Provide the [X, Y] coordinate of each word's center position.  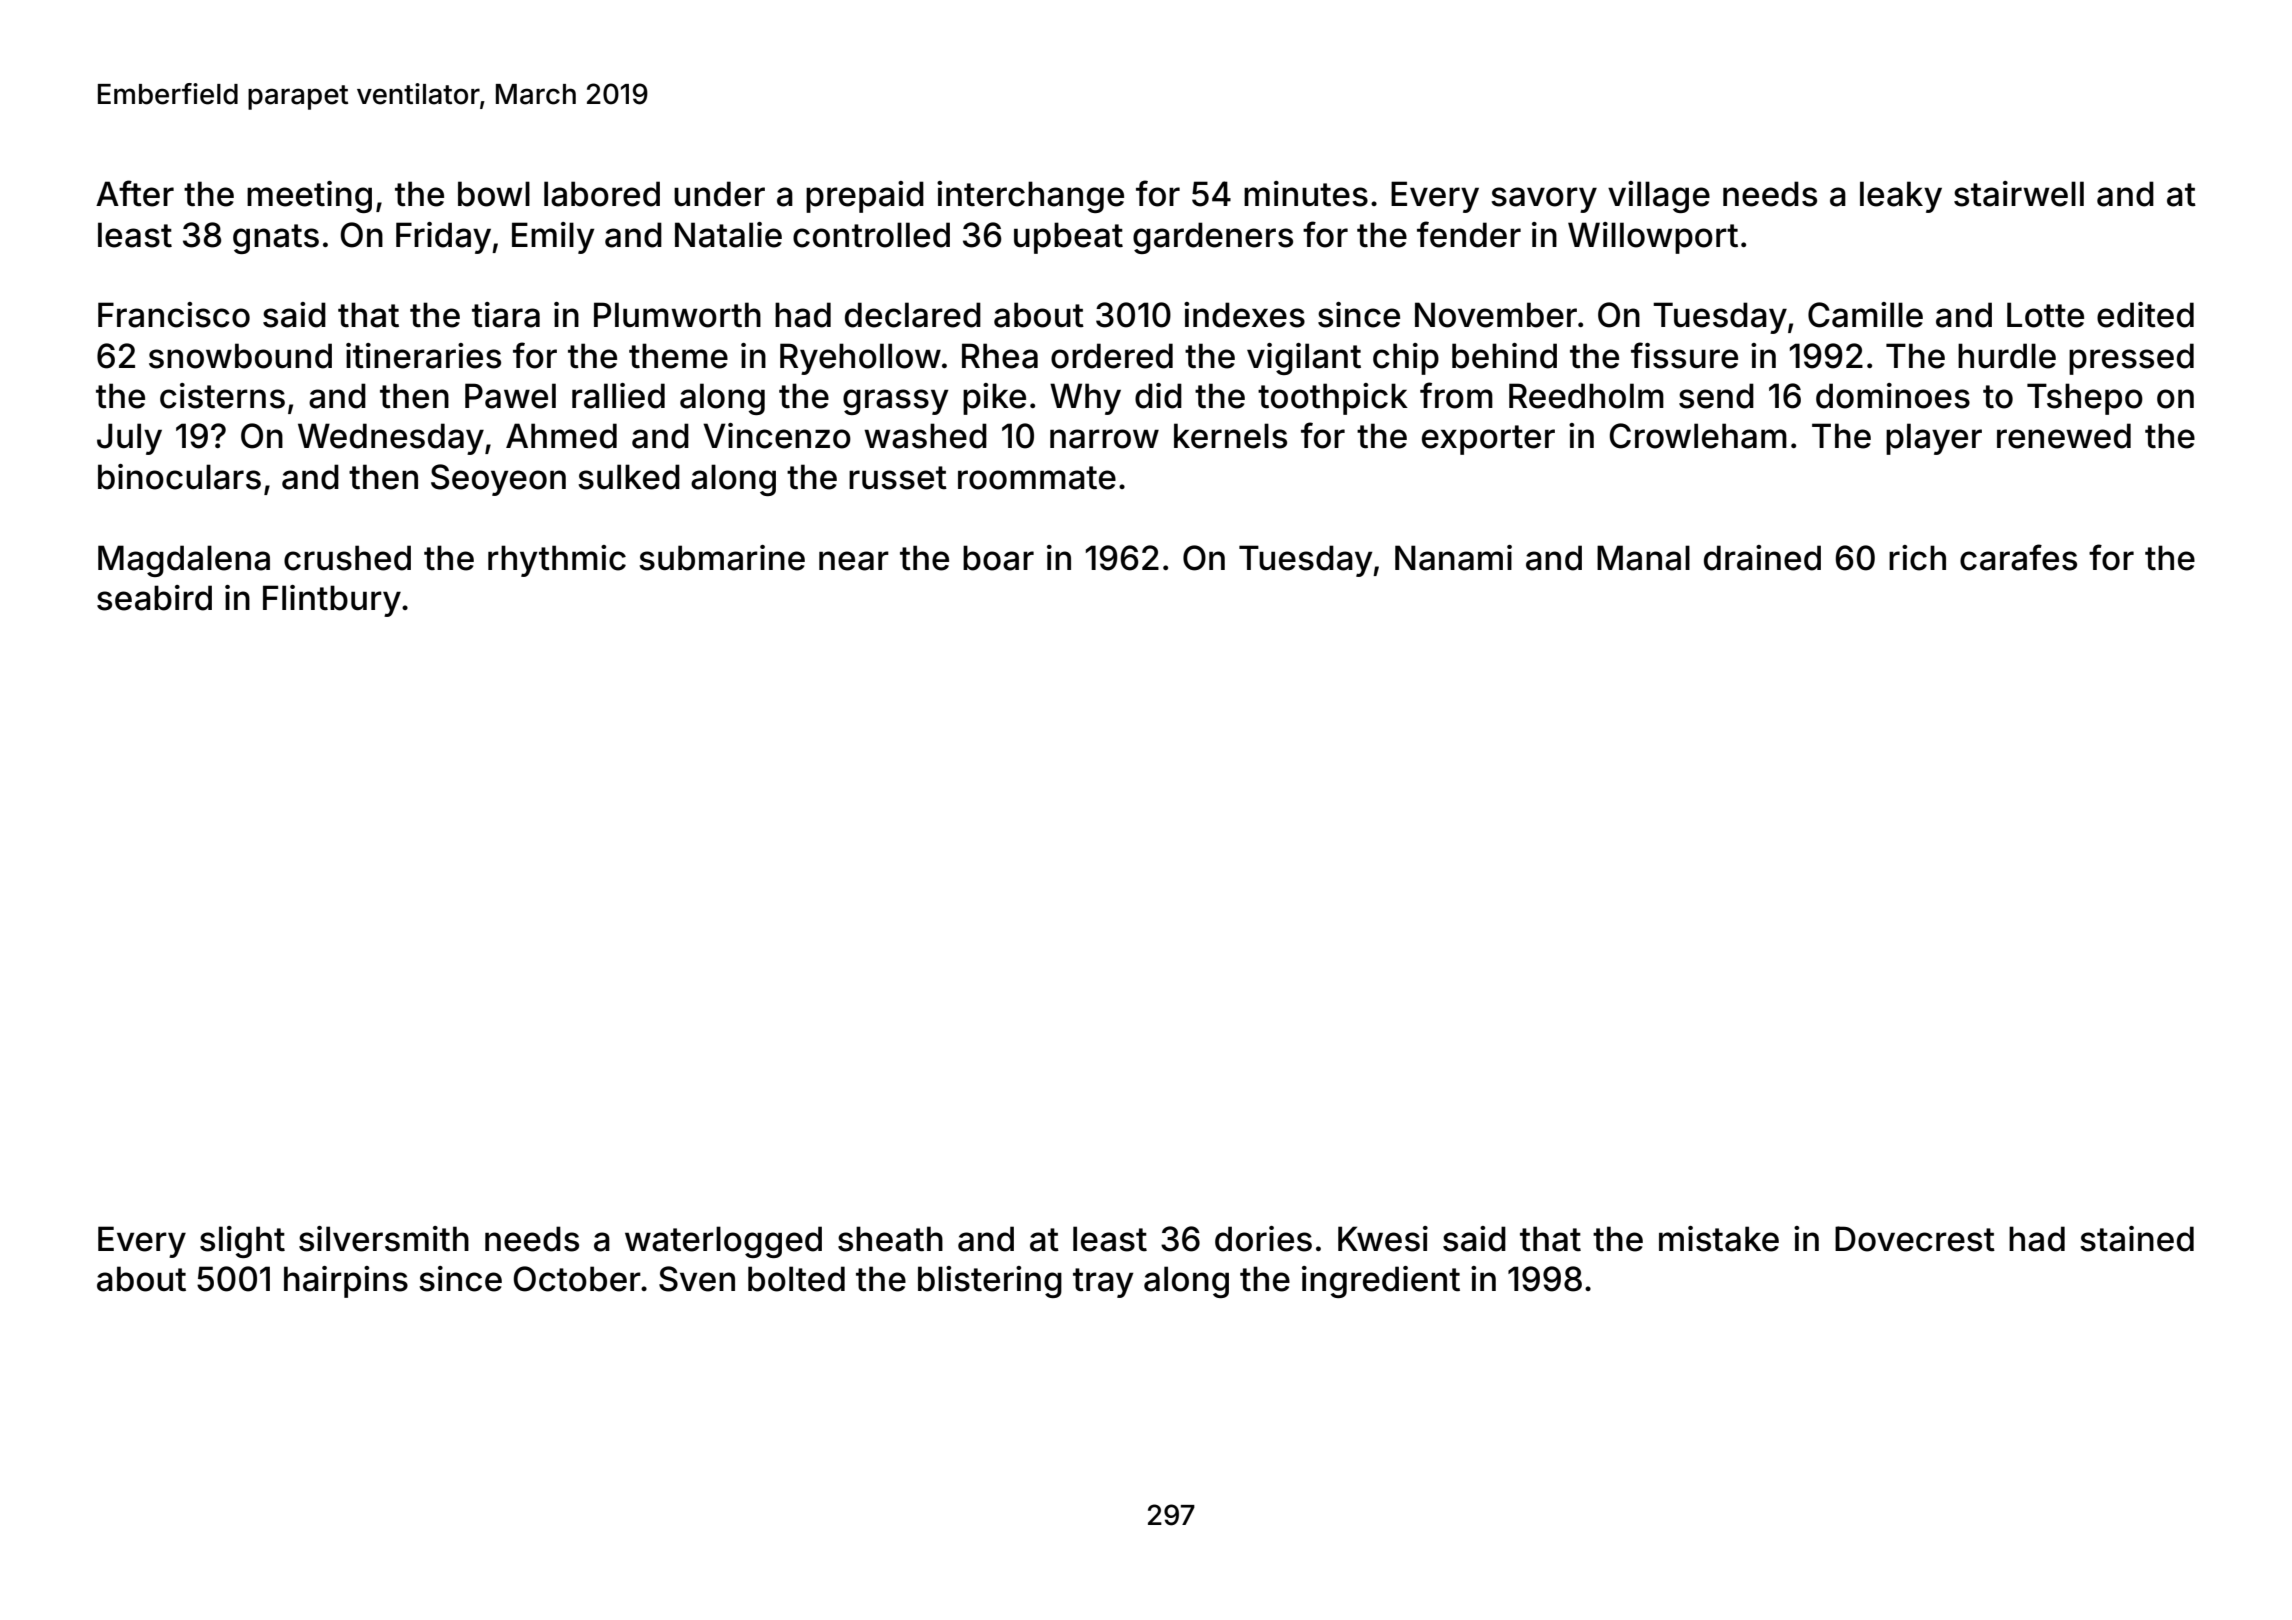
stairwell [2019, 194]
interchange [1030, 197]
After [135, 193]
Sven [697, 1279]
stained [2137, 1239]
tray [1103, 1283]
